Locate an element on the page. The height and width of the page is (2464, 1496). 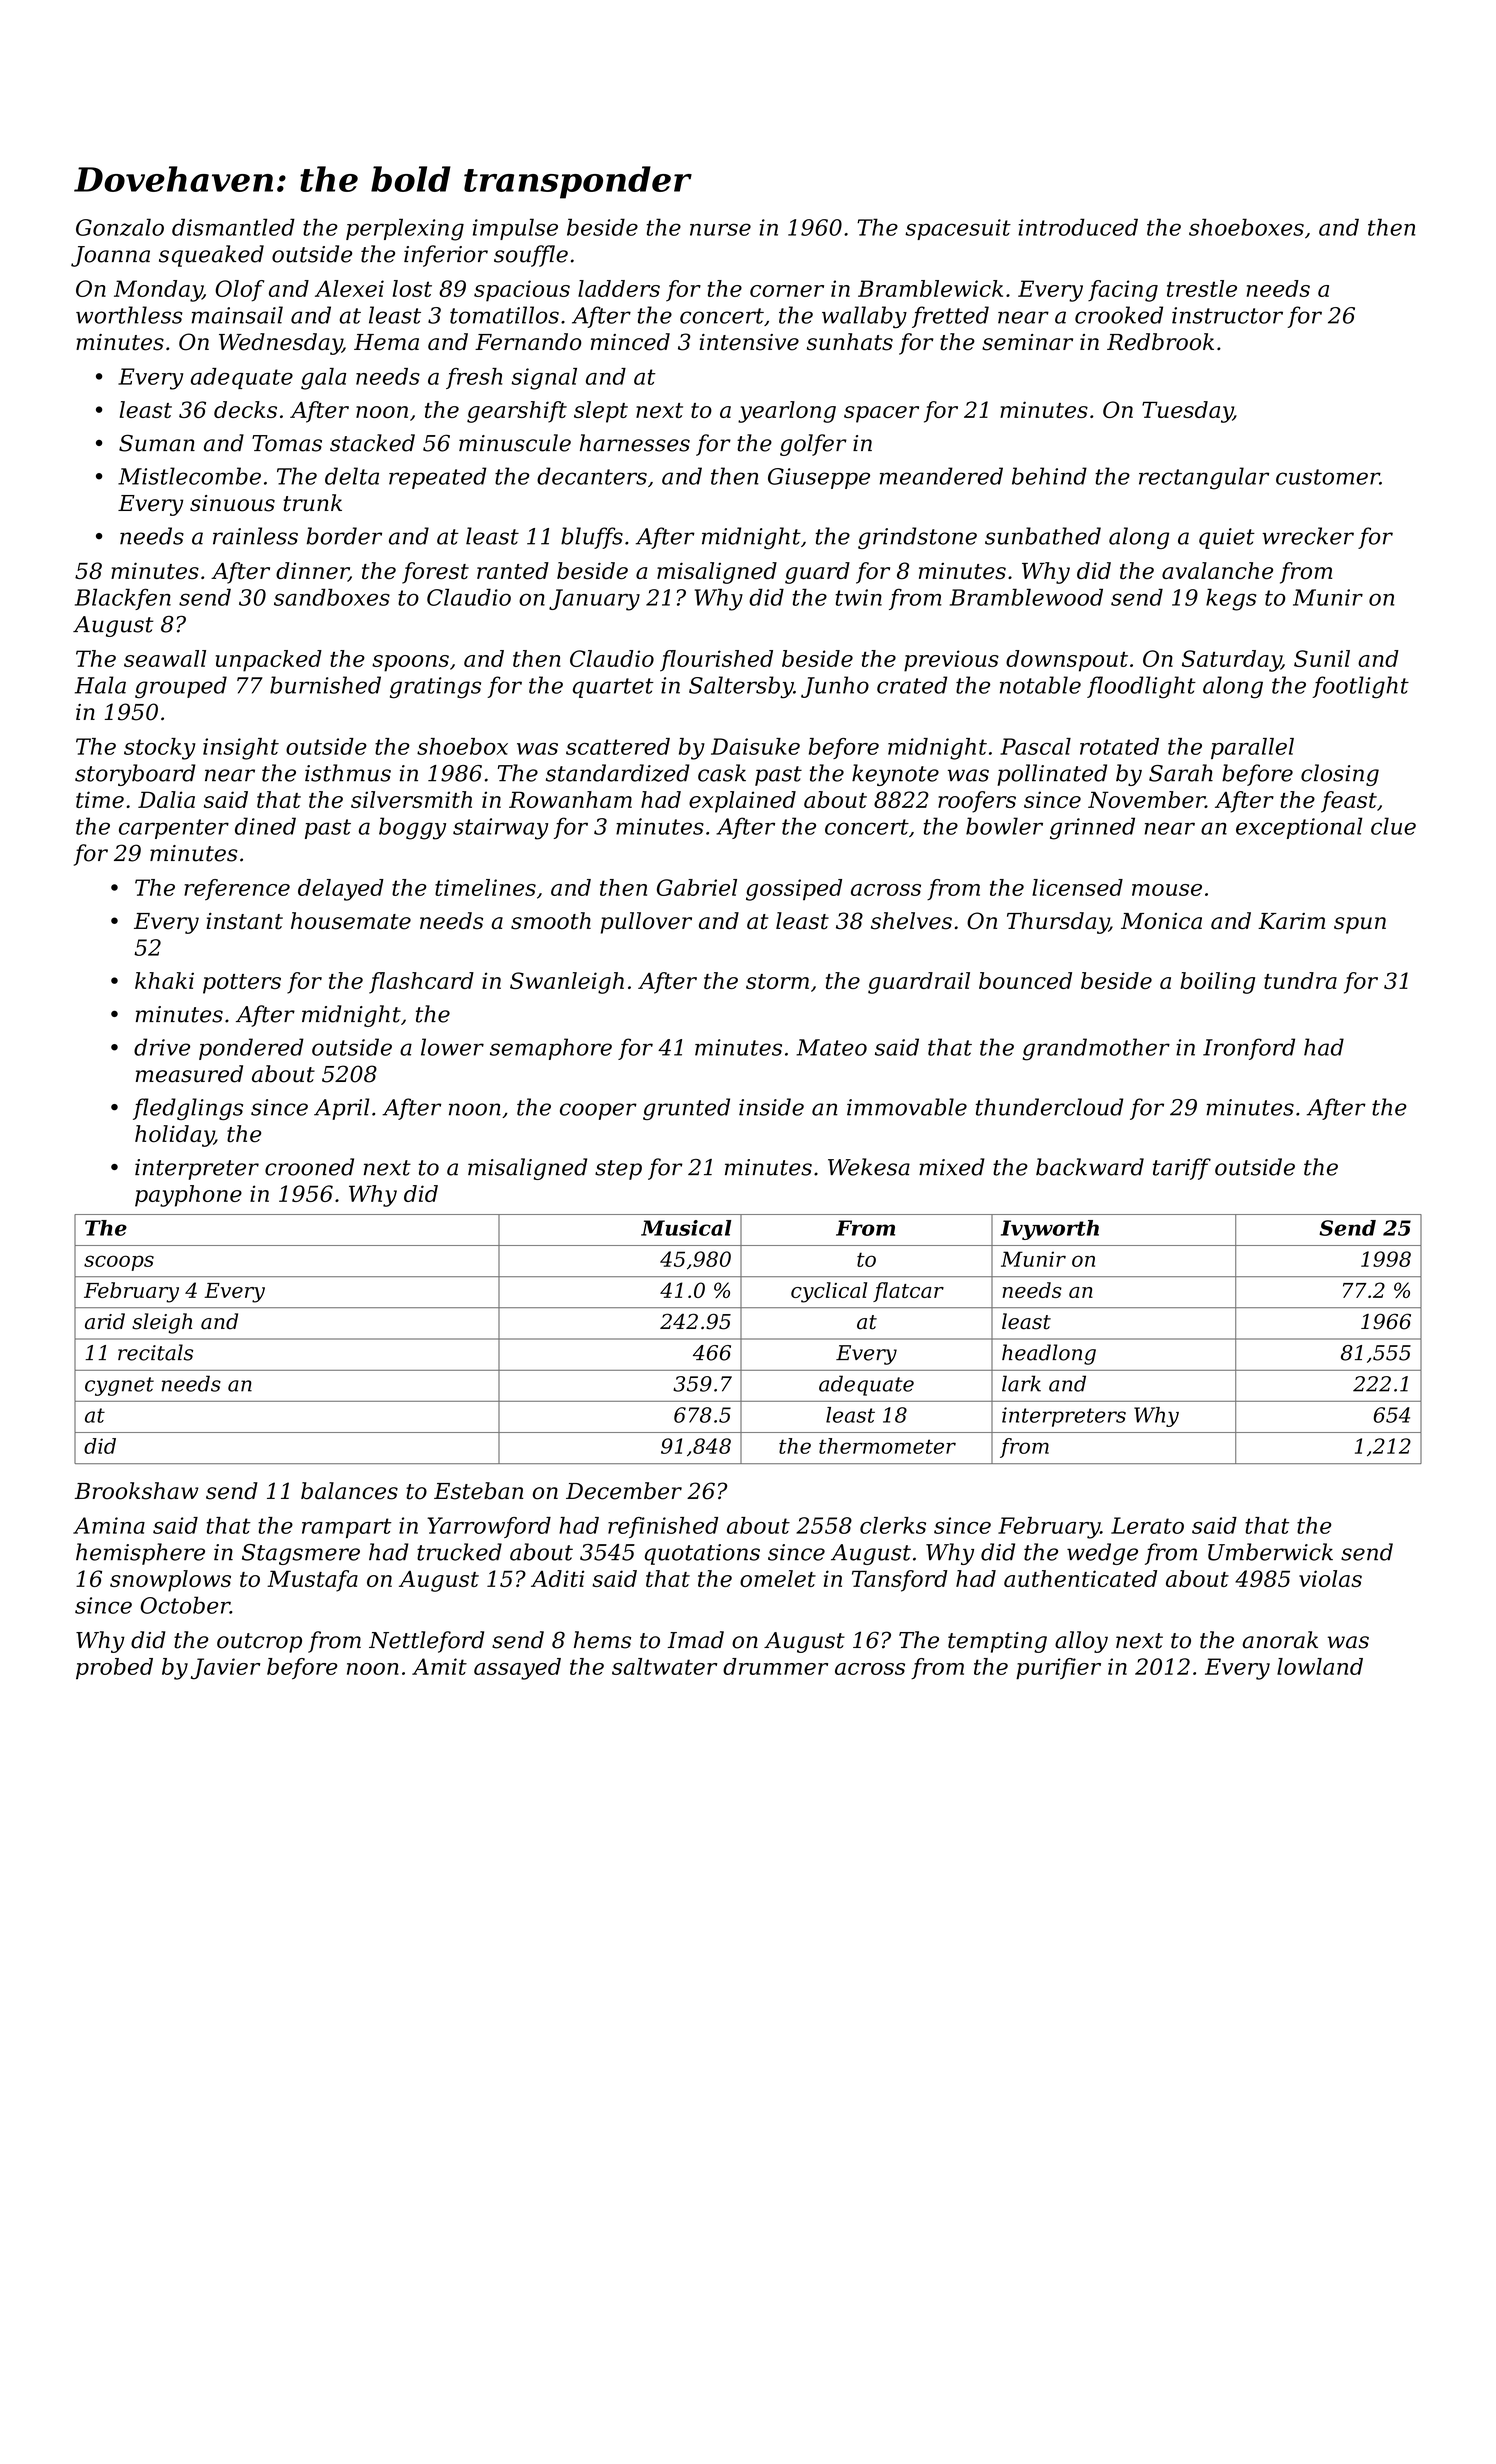
inside is located at coordinates (771, 1107).
